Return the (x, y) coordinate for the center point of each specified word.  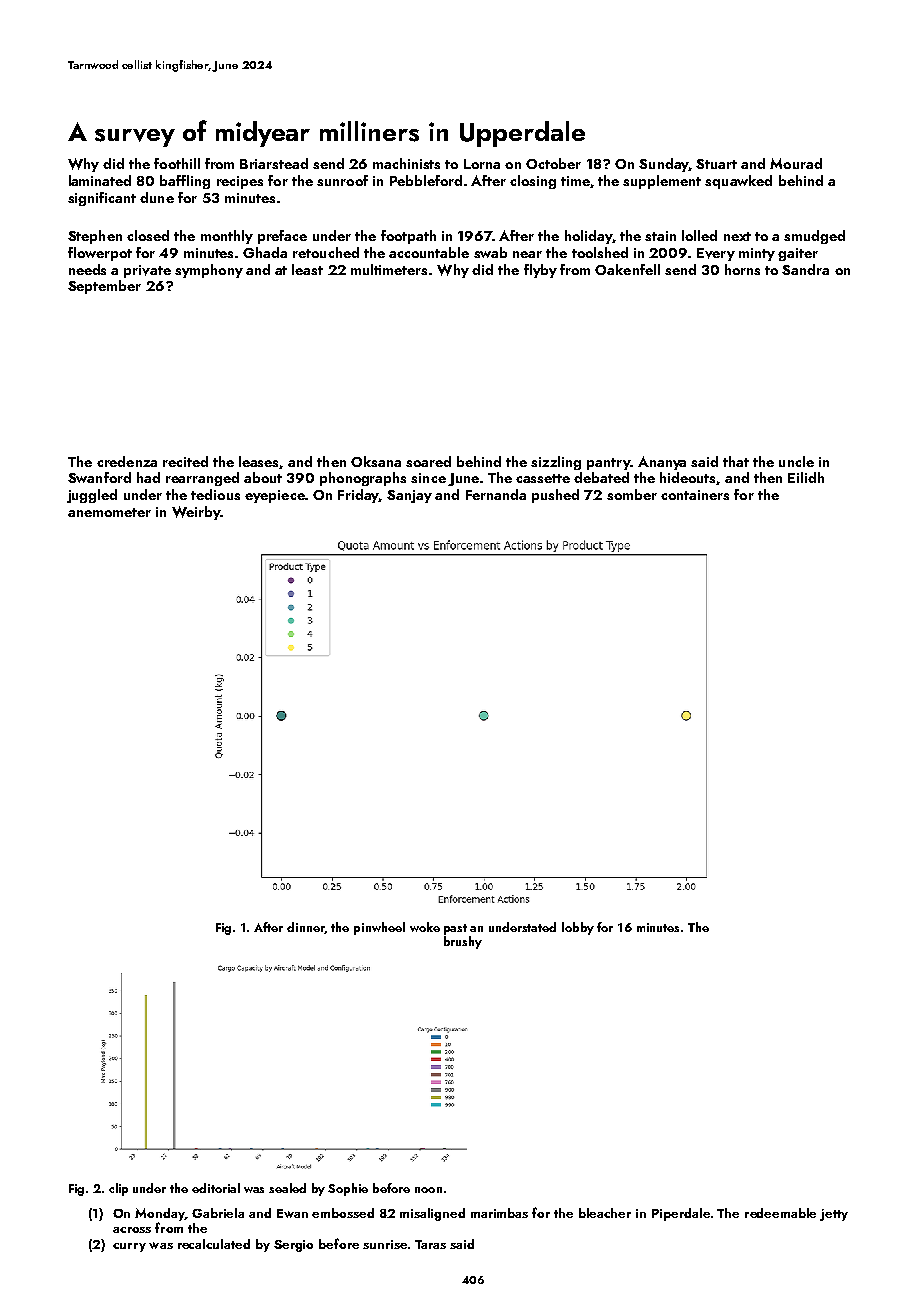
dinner (306, 928)
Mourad (796, 163)
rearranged (202, 479)
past (455, 929)
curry (129, 1247)
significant (102, 199)
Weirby (196, 513)
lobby (578, 928)
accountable (429, 252)
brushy (463, 942)
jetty (834, 1215)
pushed (555, 496)
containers (695, 495)
